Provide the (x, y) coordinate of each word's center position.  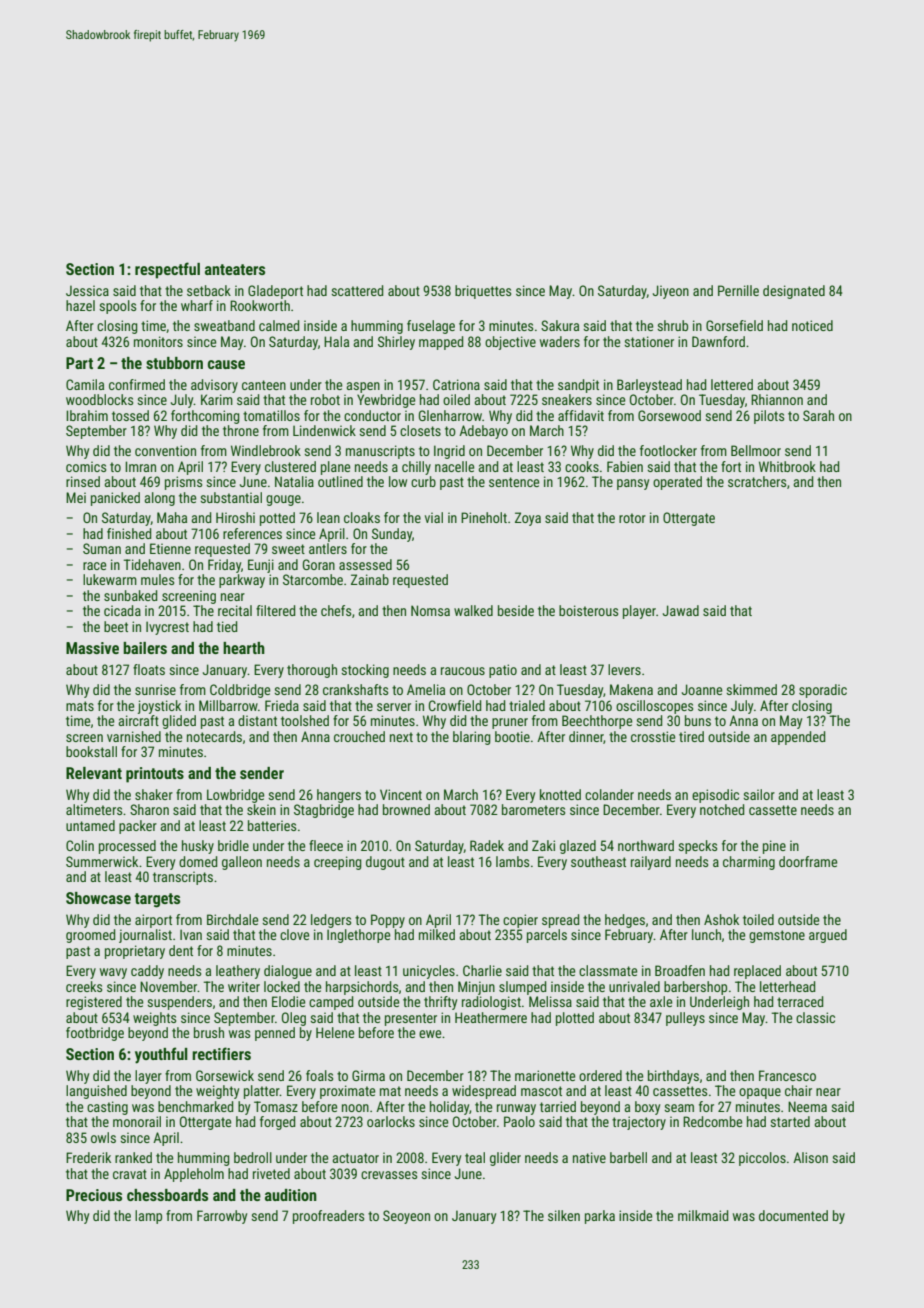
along (159, 499)
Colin (80, 845)
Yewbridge (386, 401)
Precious (94, 1195)
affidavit (581, 415)
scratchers (757, 481)
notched (722, 809)
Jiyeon (671, 292)
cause (226, 364)
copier (520, 921)
